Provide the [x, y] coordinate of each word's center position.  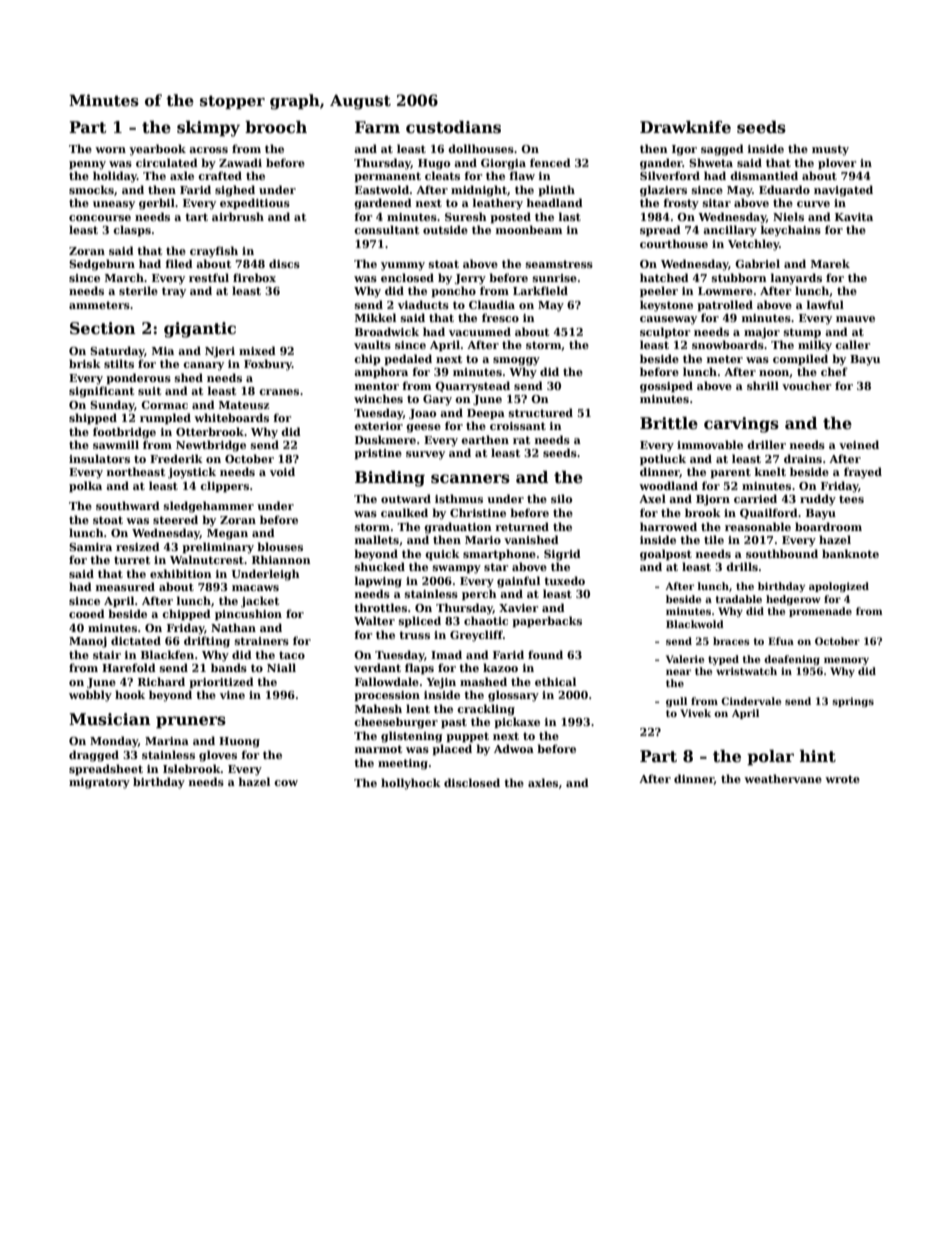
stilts [119, 363]
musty [830, 150]
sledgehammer [209, 507]
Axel [652, 498]
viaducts [423, 304]
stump [802, 333]
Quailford [769, 513]
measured [125, 586]
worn [110, 150]
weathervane [783, 778]
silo [561, 498]
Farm [377, 127]
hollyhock [411, 784]
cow [286, 783]
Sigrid [562, 555]
